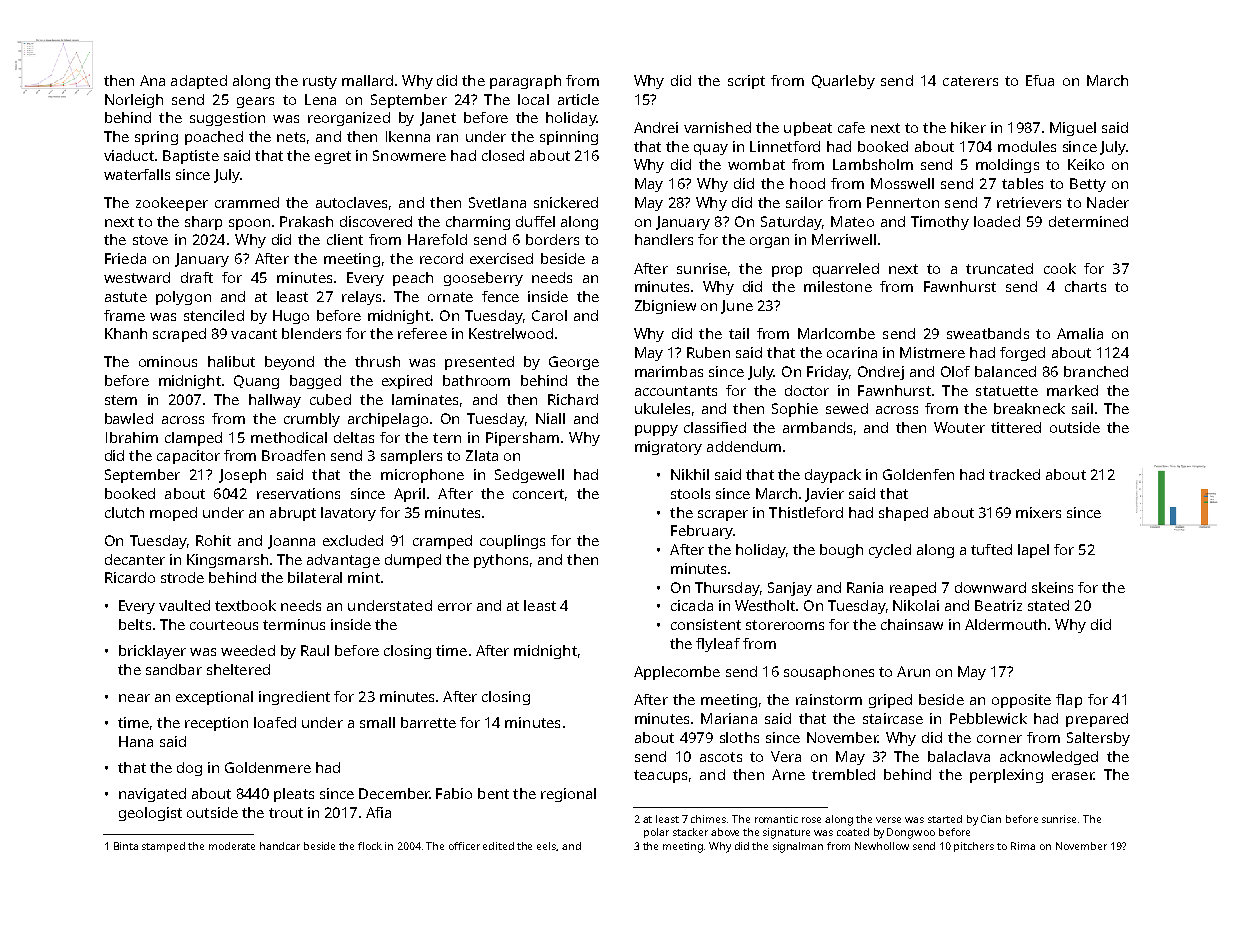 This screenshot has height=952, width=1233. What do you see at coordinates (746, 82) in the screenshot?
I see `script` at bounding box center [746, 82].
